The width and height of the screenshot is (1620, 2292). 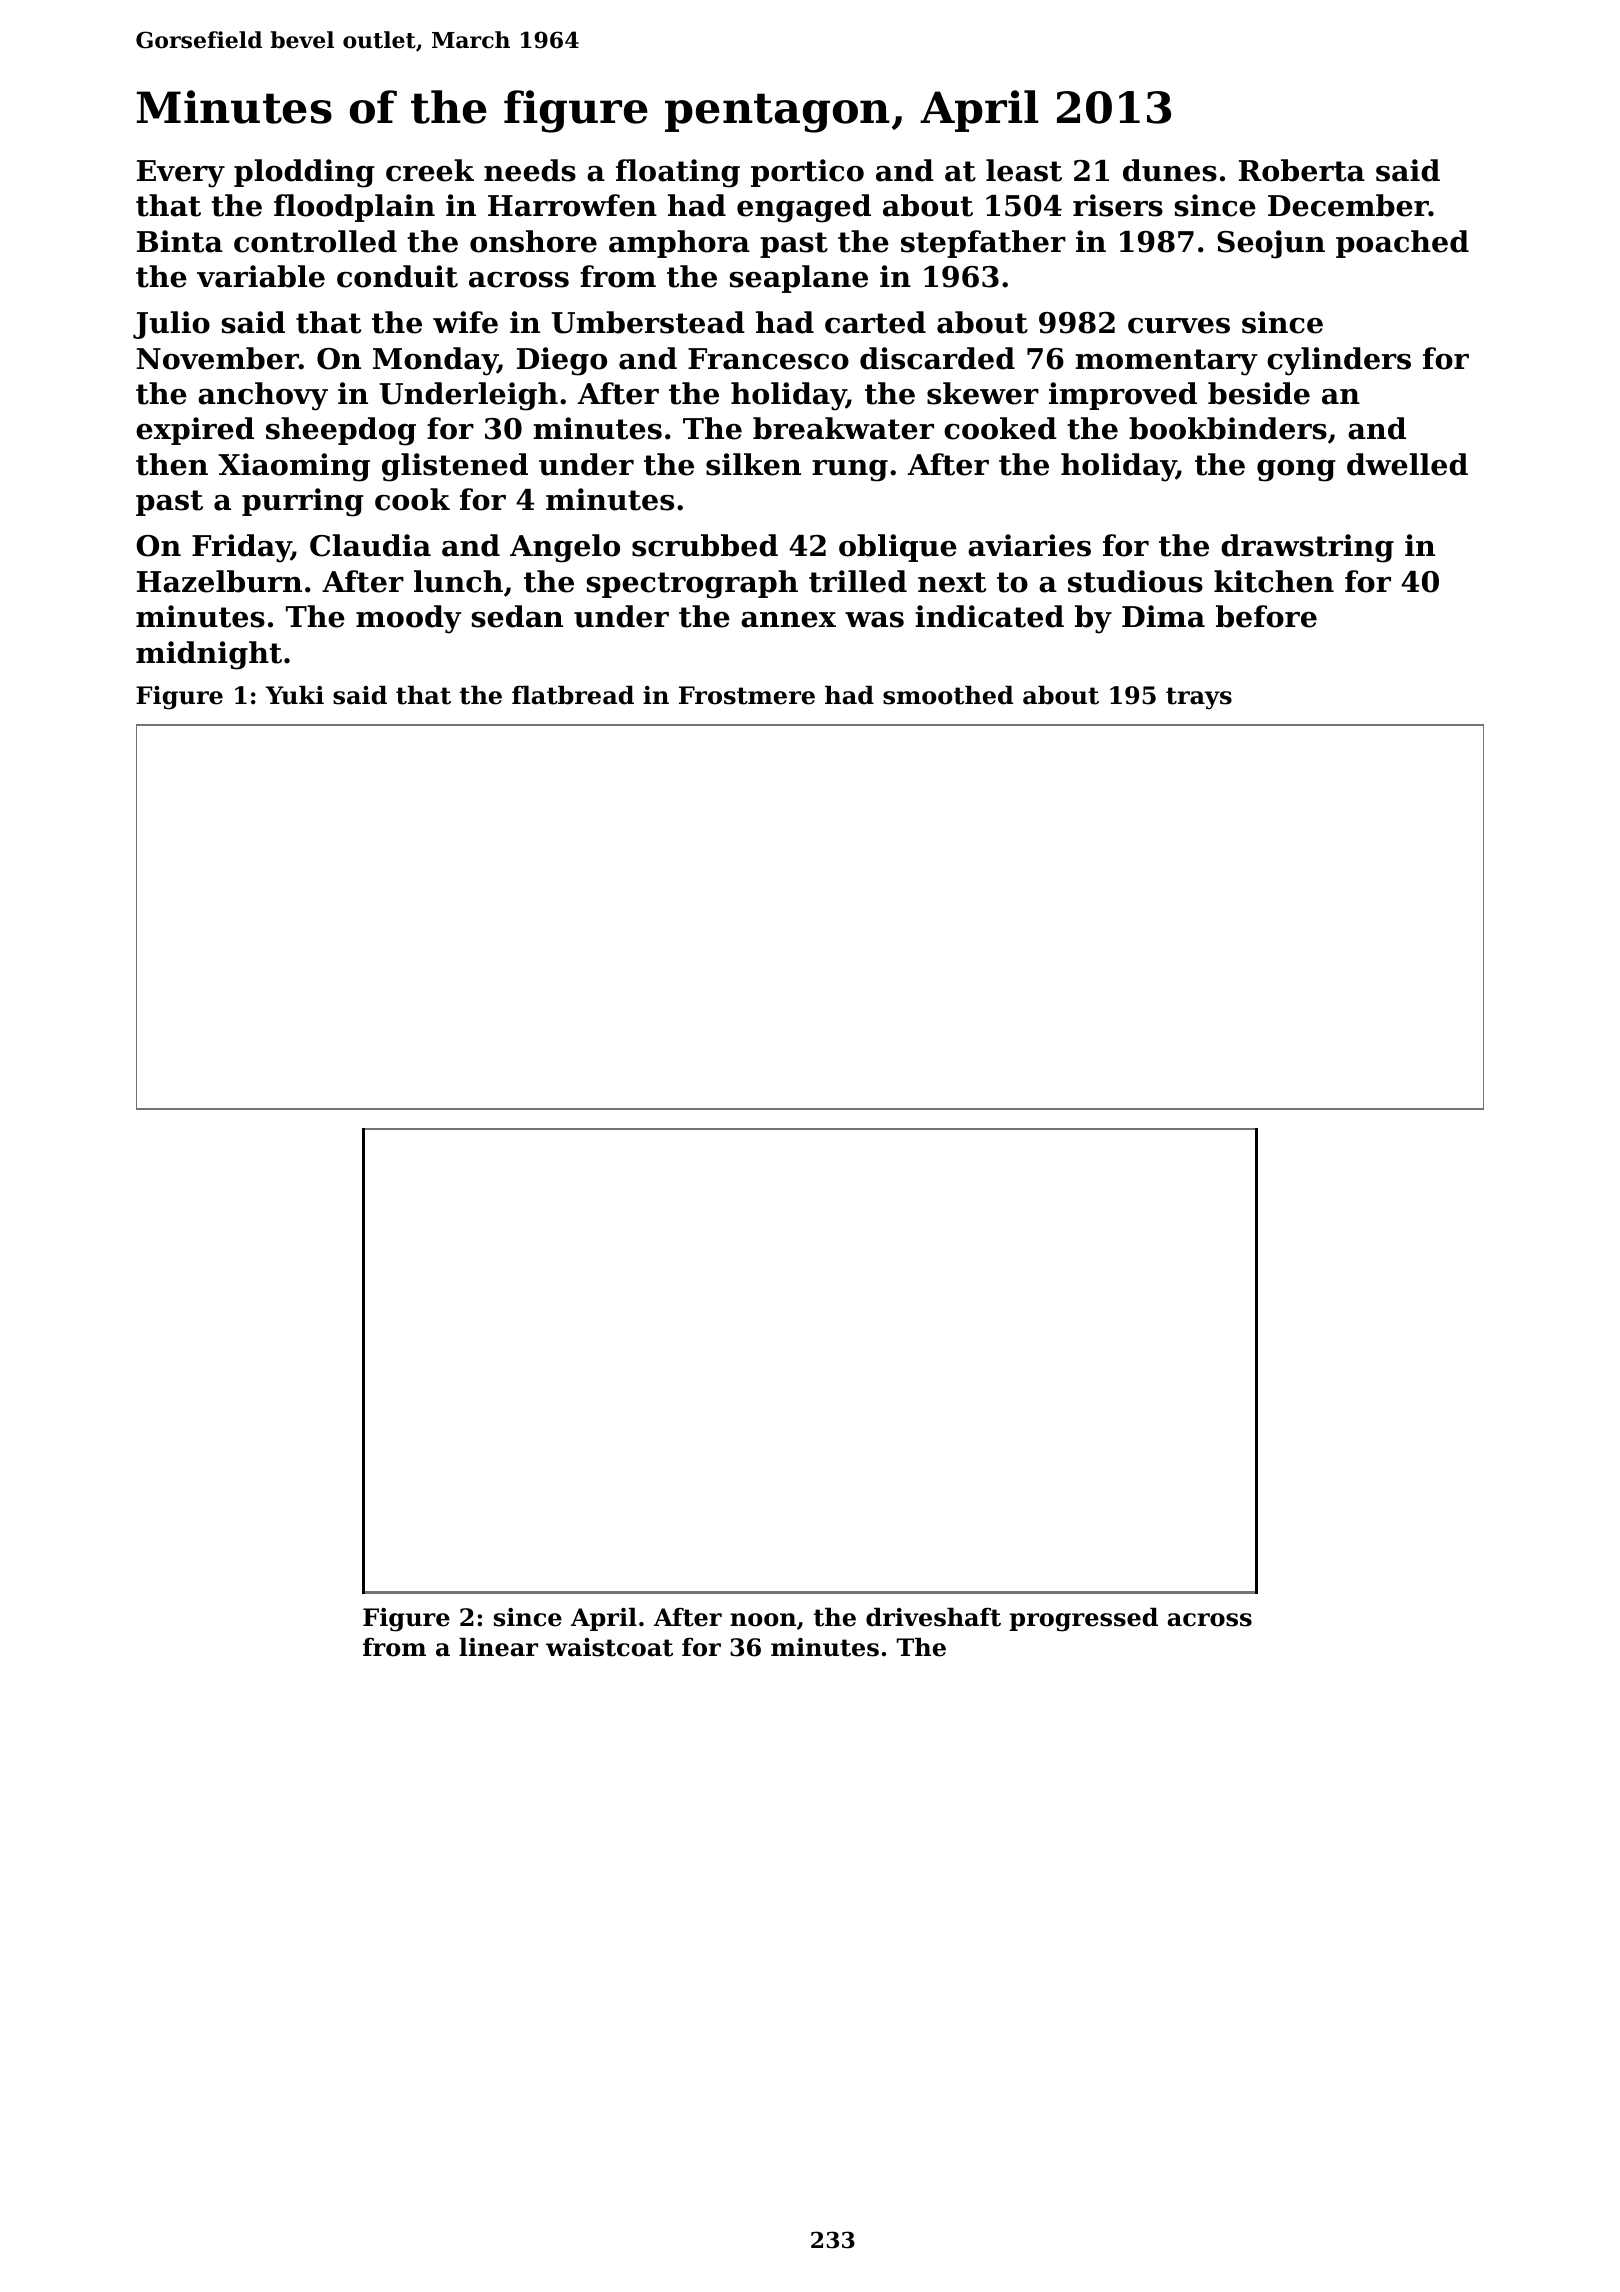 I want to click on stepfather, so click(x=983, y=244).
